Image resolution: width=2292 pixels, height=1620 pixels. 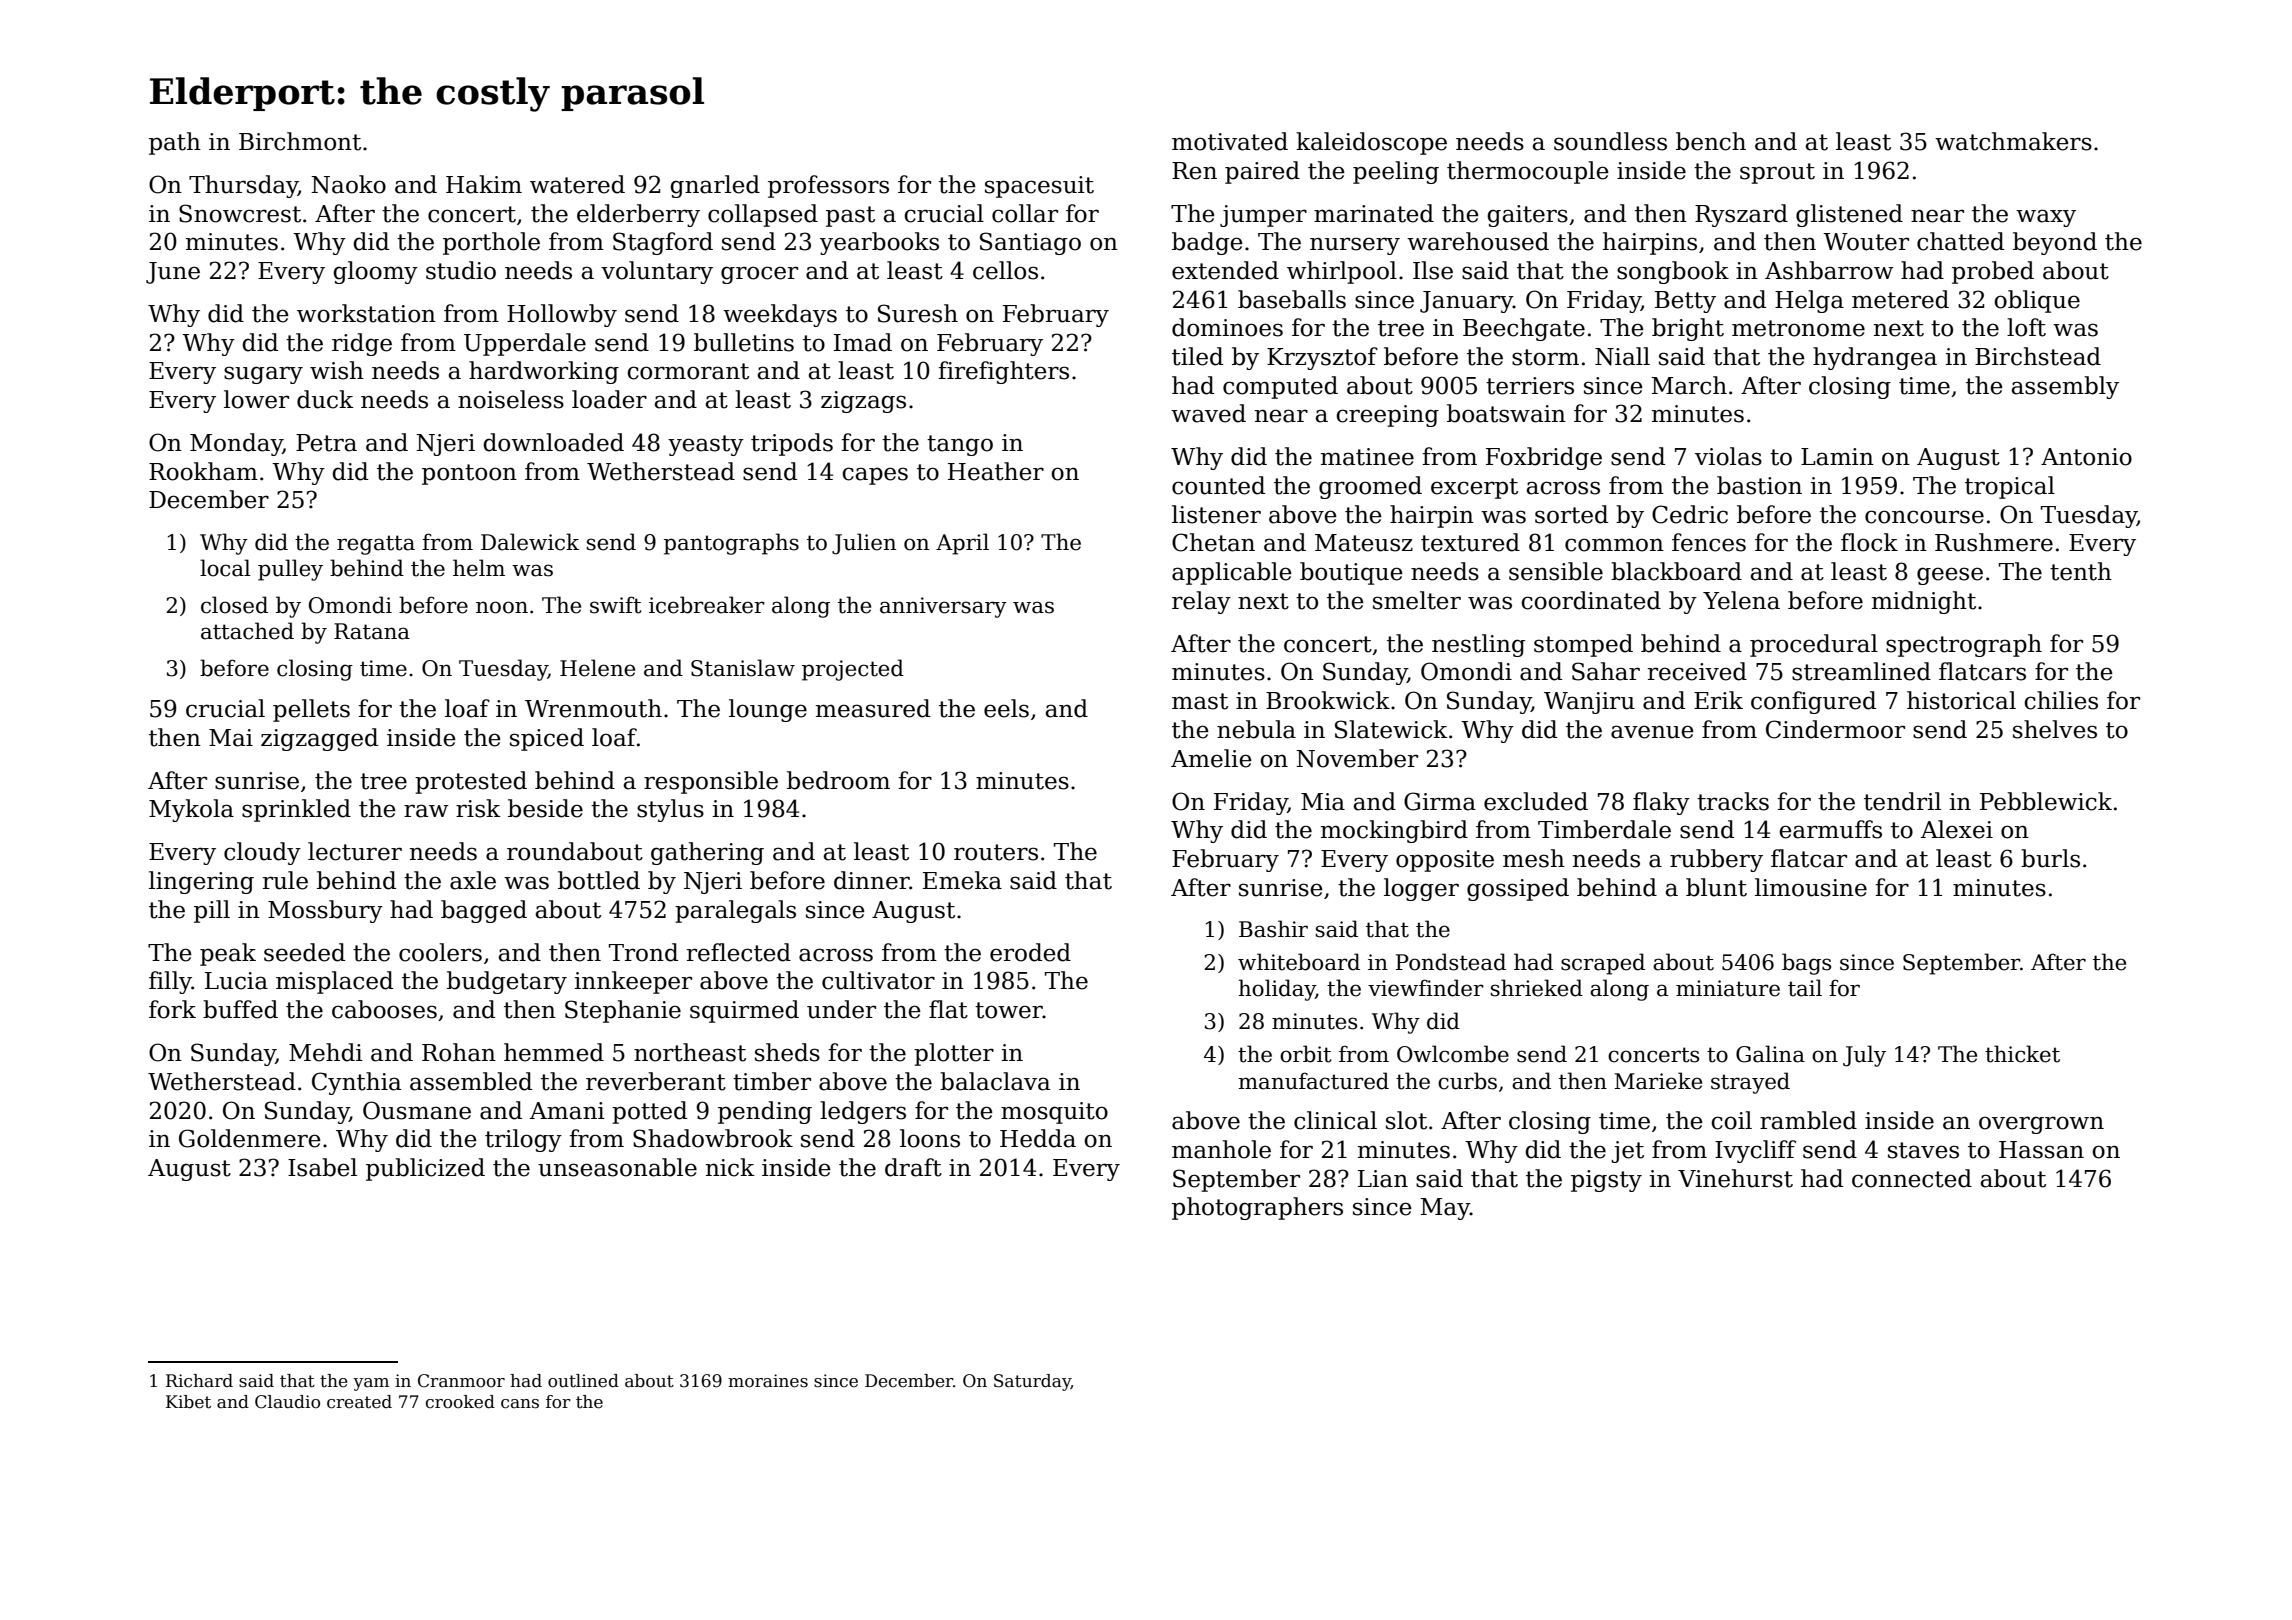 I want to click on filly, so click(x=170, y=982).
